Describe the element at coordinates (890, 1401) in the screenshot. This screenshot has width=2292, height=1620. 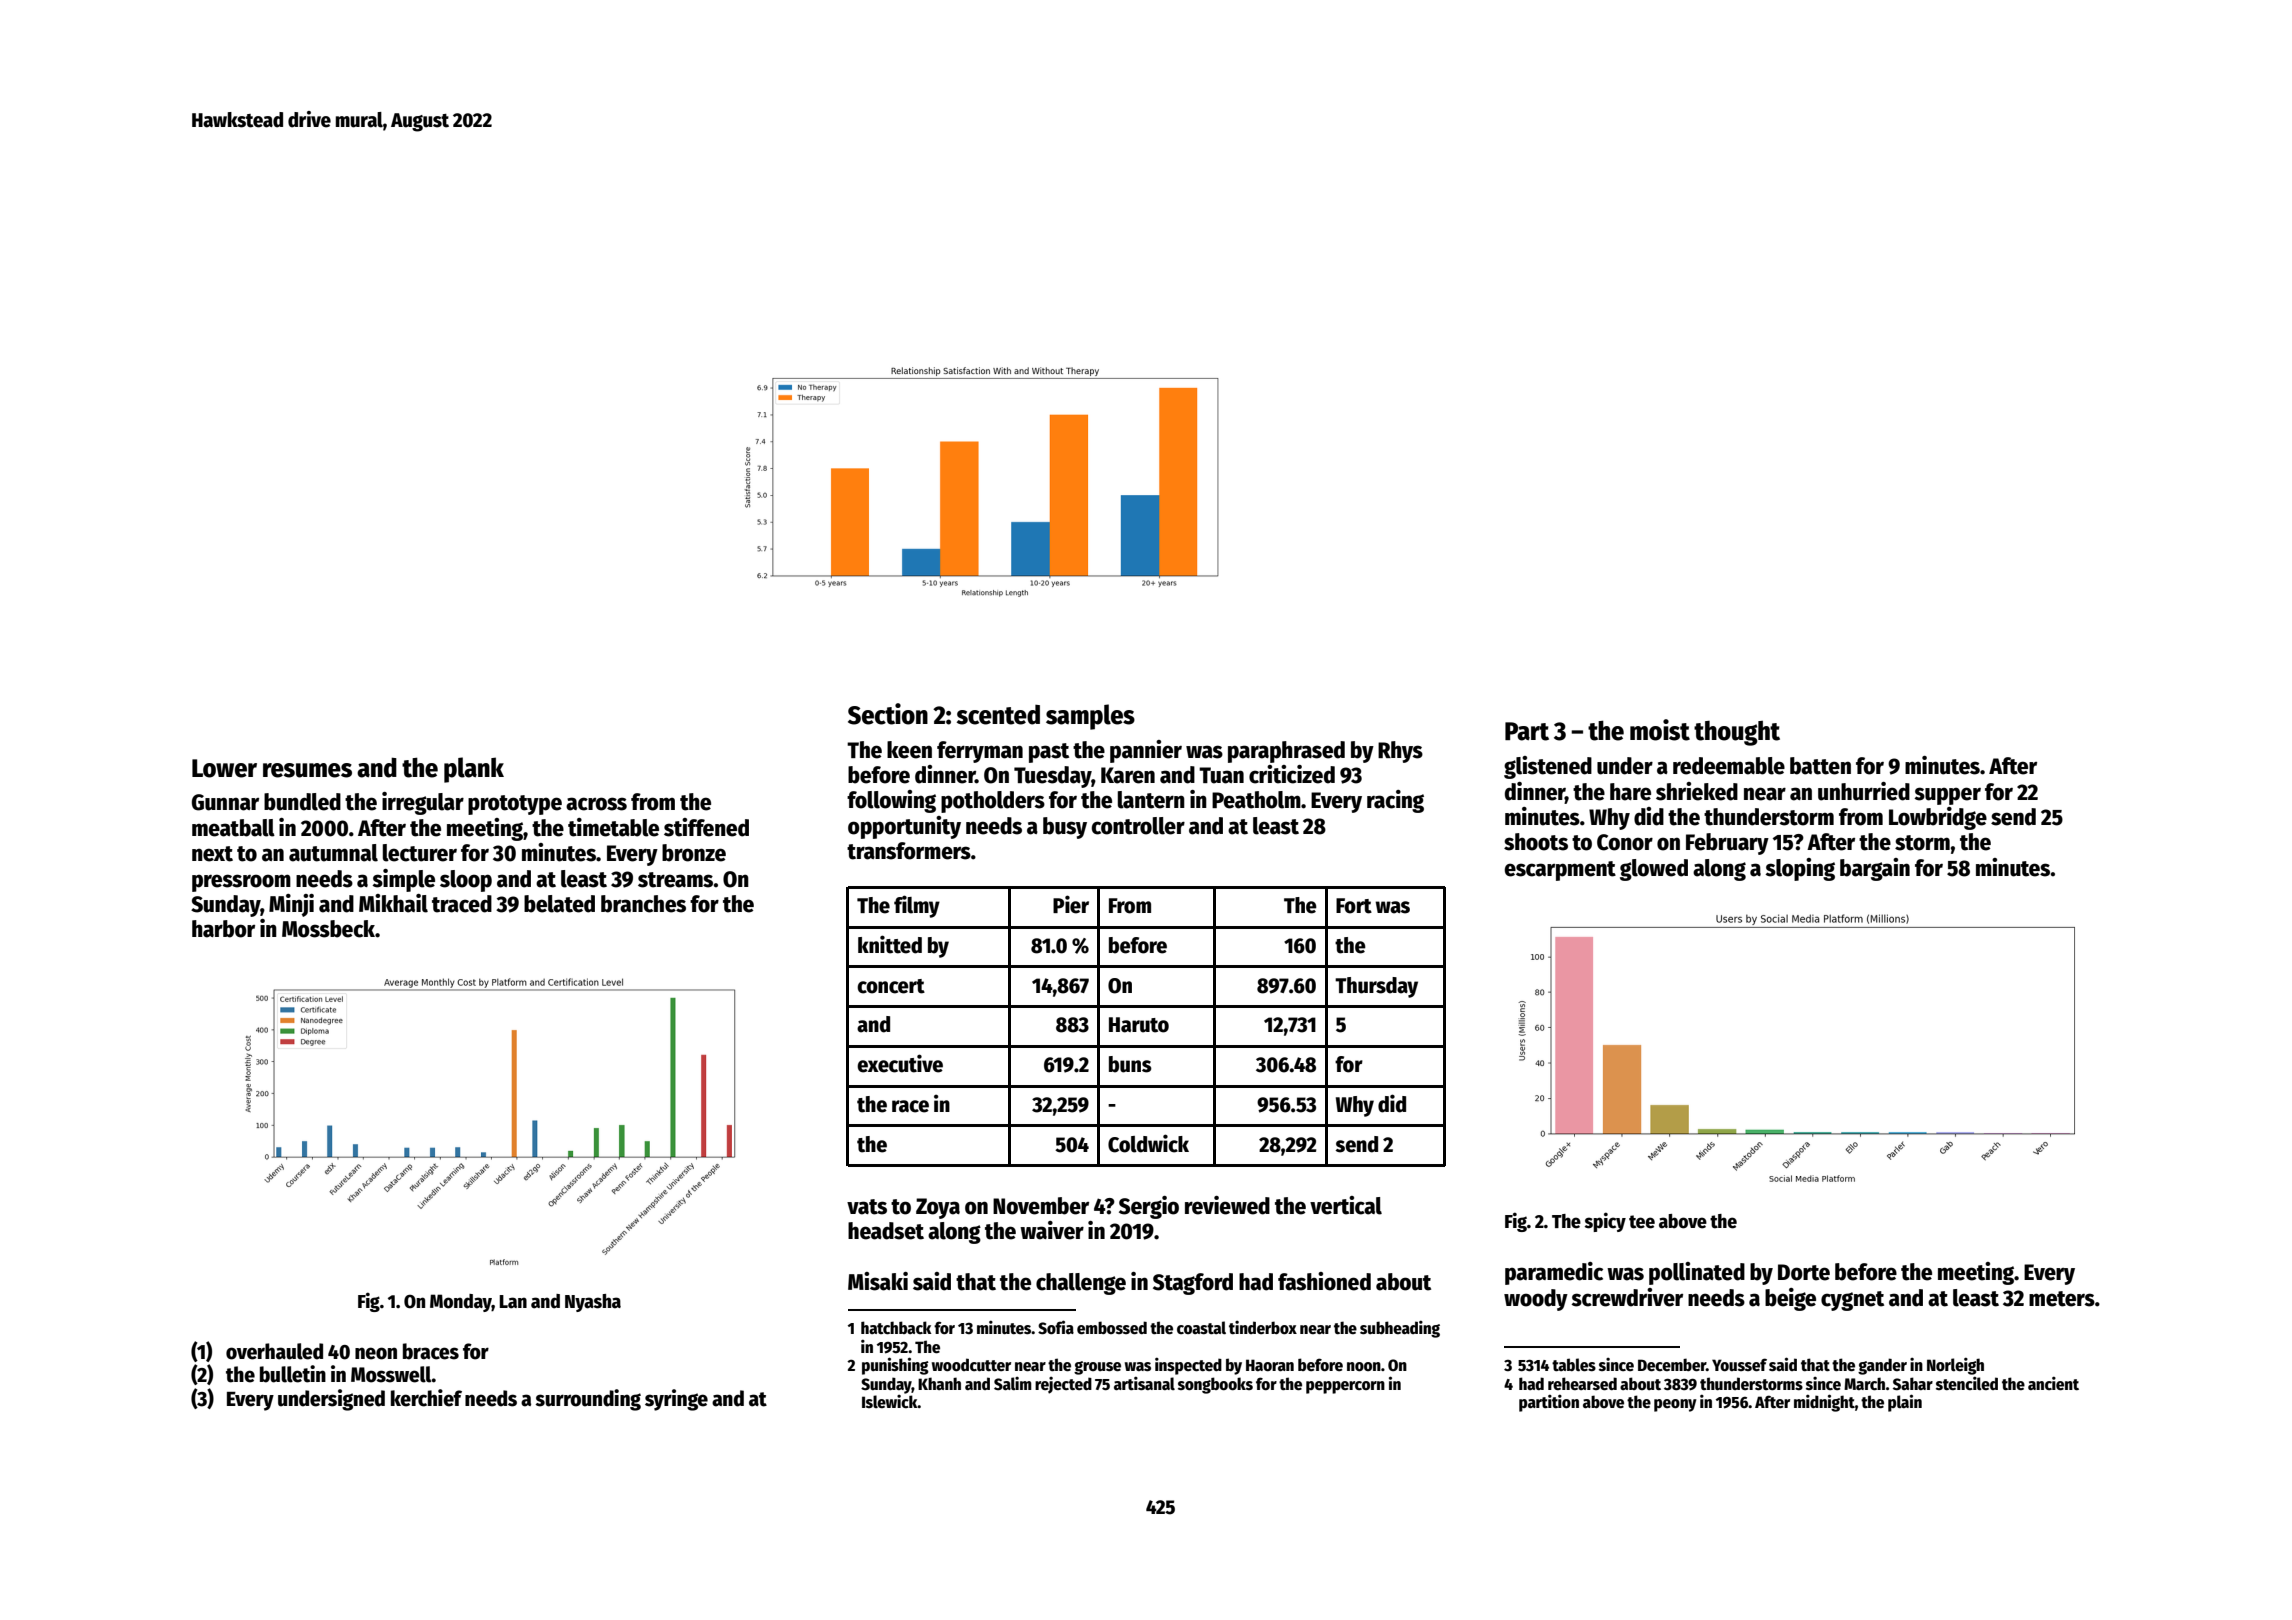
I see `Islewick` at that location.
